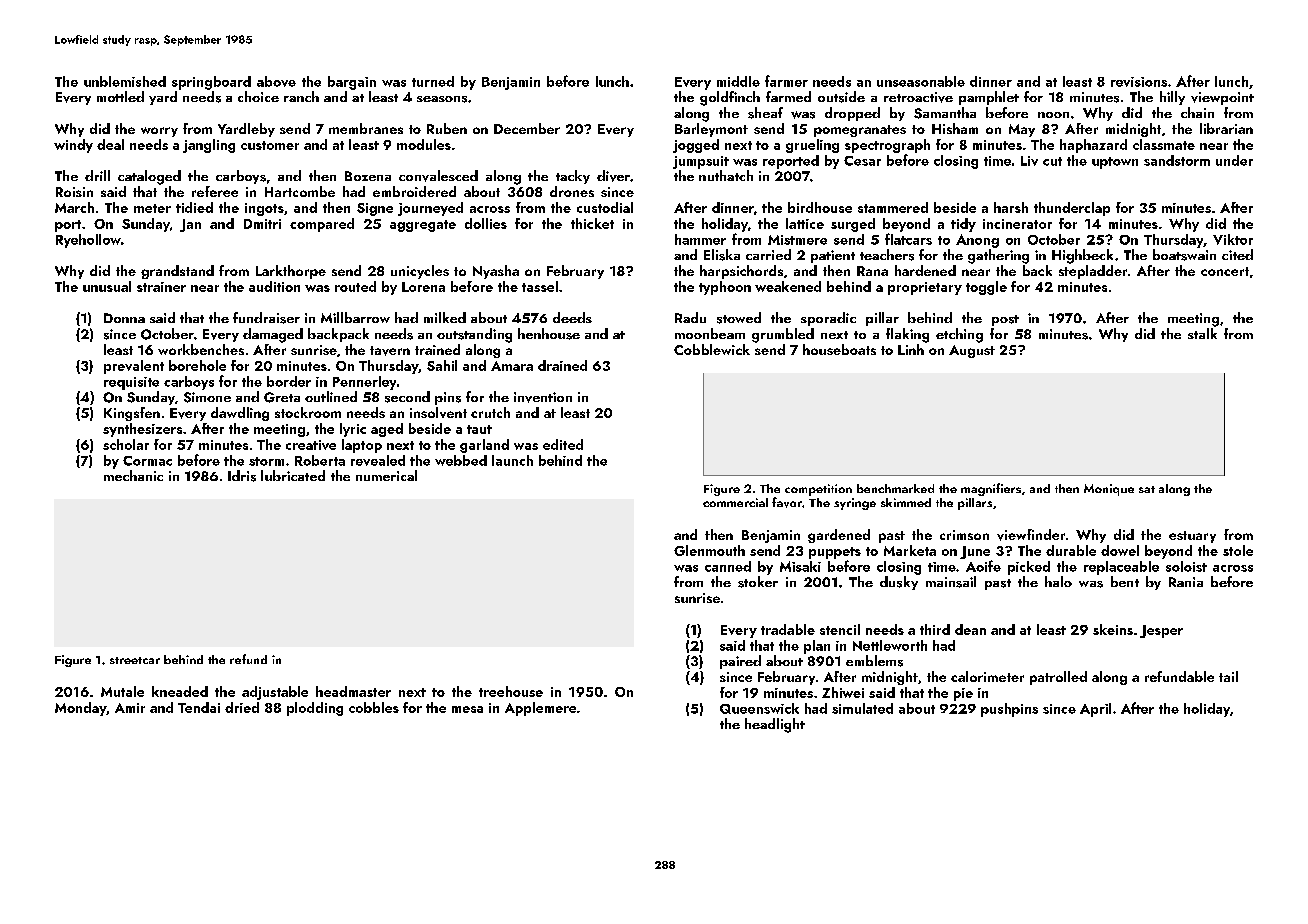 Image resolution: width=1308 pixels, height=924 pixels. I want to click on ranch, so click(301, 96).
